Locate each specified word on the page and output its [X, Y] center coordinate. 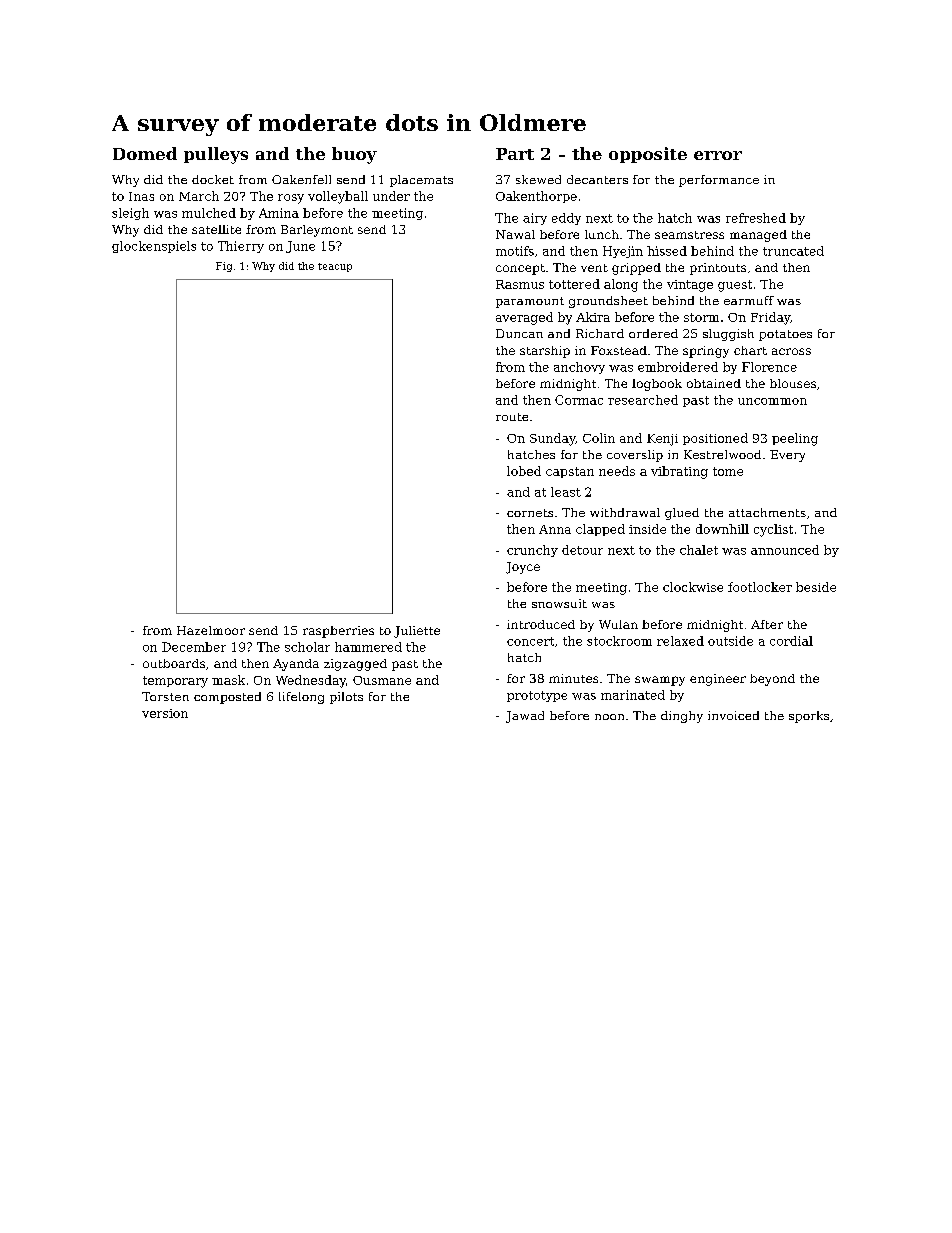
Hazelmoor [211, 630]
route [512, 417]
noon [609, 717]
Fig [224, 267]
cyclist [773, 530]
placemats [421, 181]
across [791, 351]
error [718, 155]
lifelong [301, 698]
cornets [530, 513]
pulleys [216, 155]
